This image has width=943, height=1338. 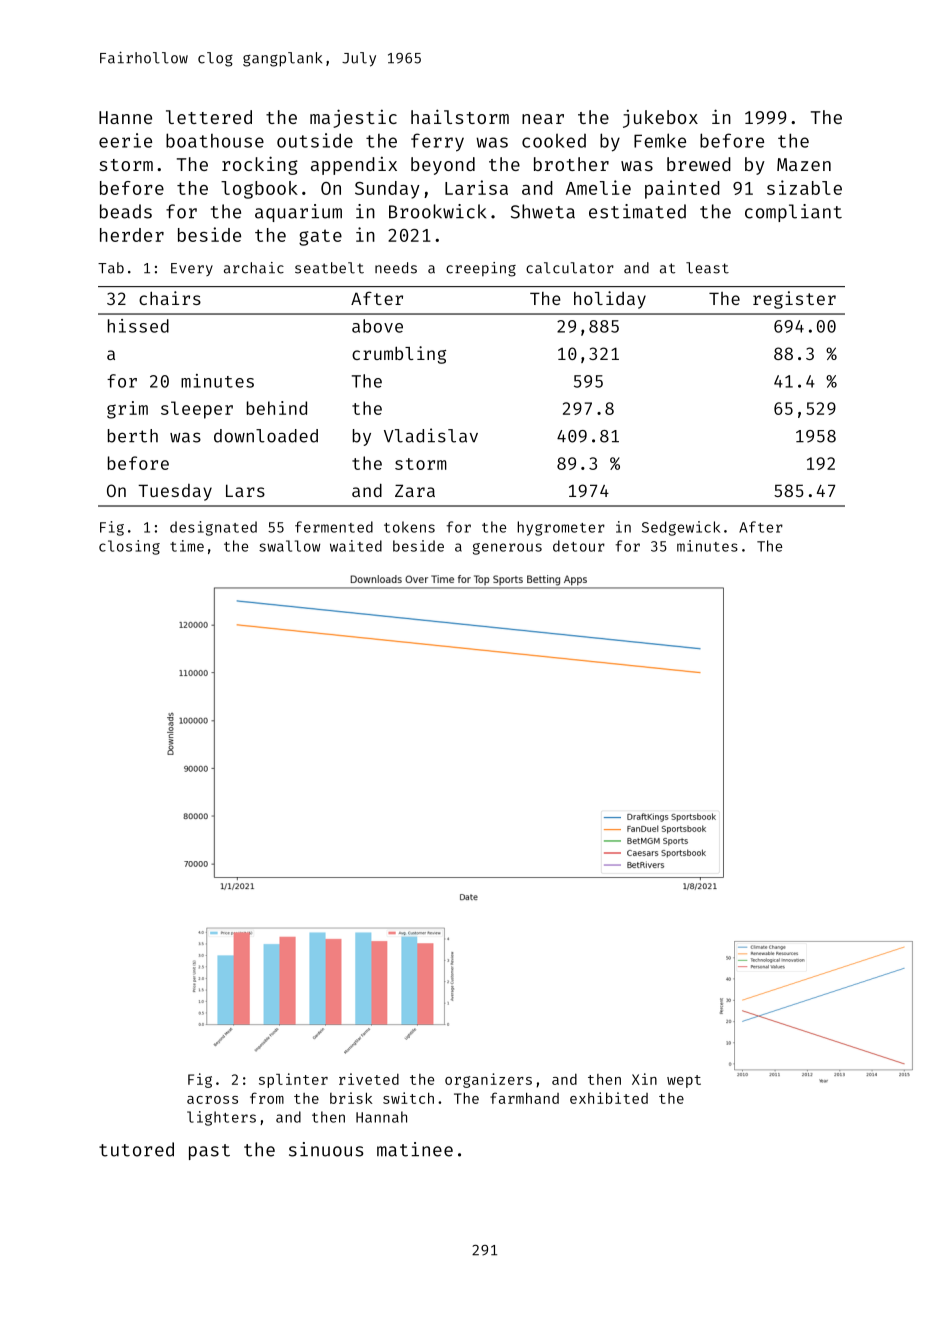 I want to click on Sedgewick, so click(x=681, y=528).
